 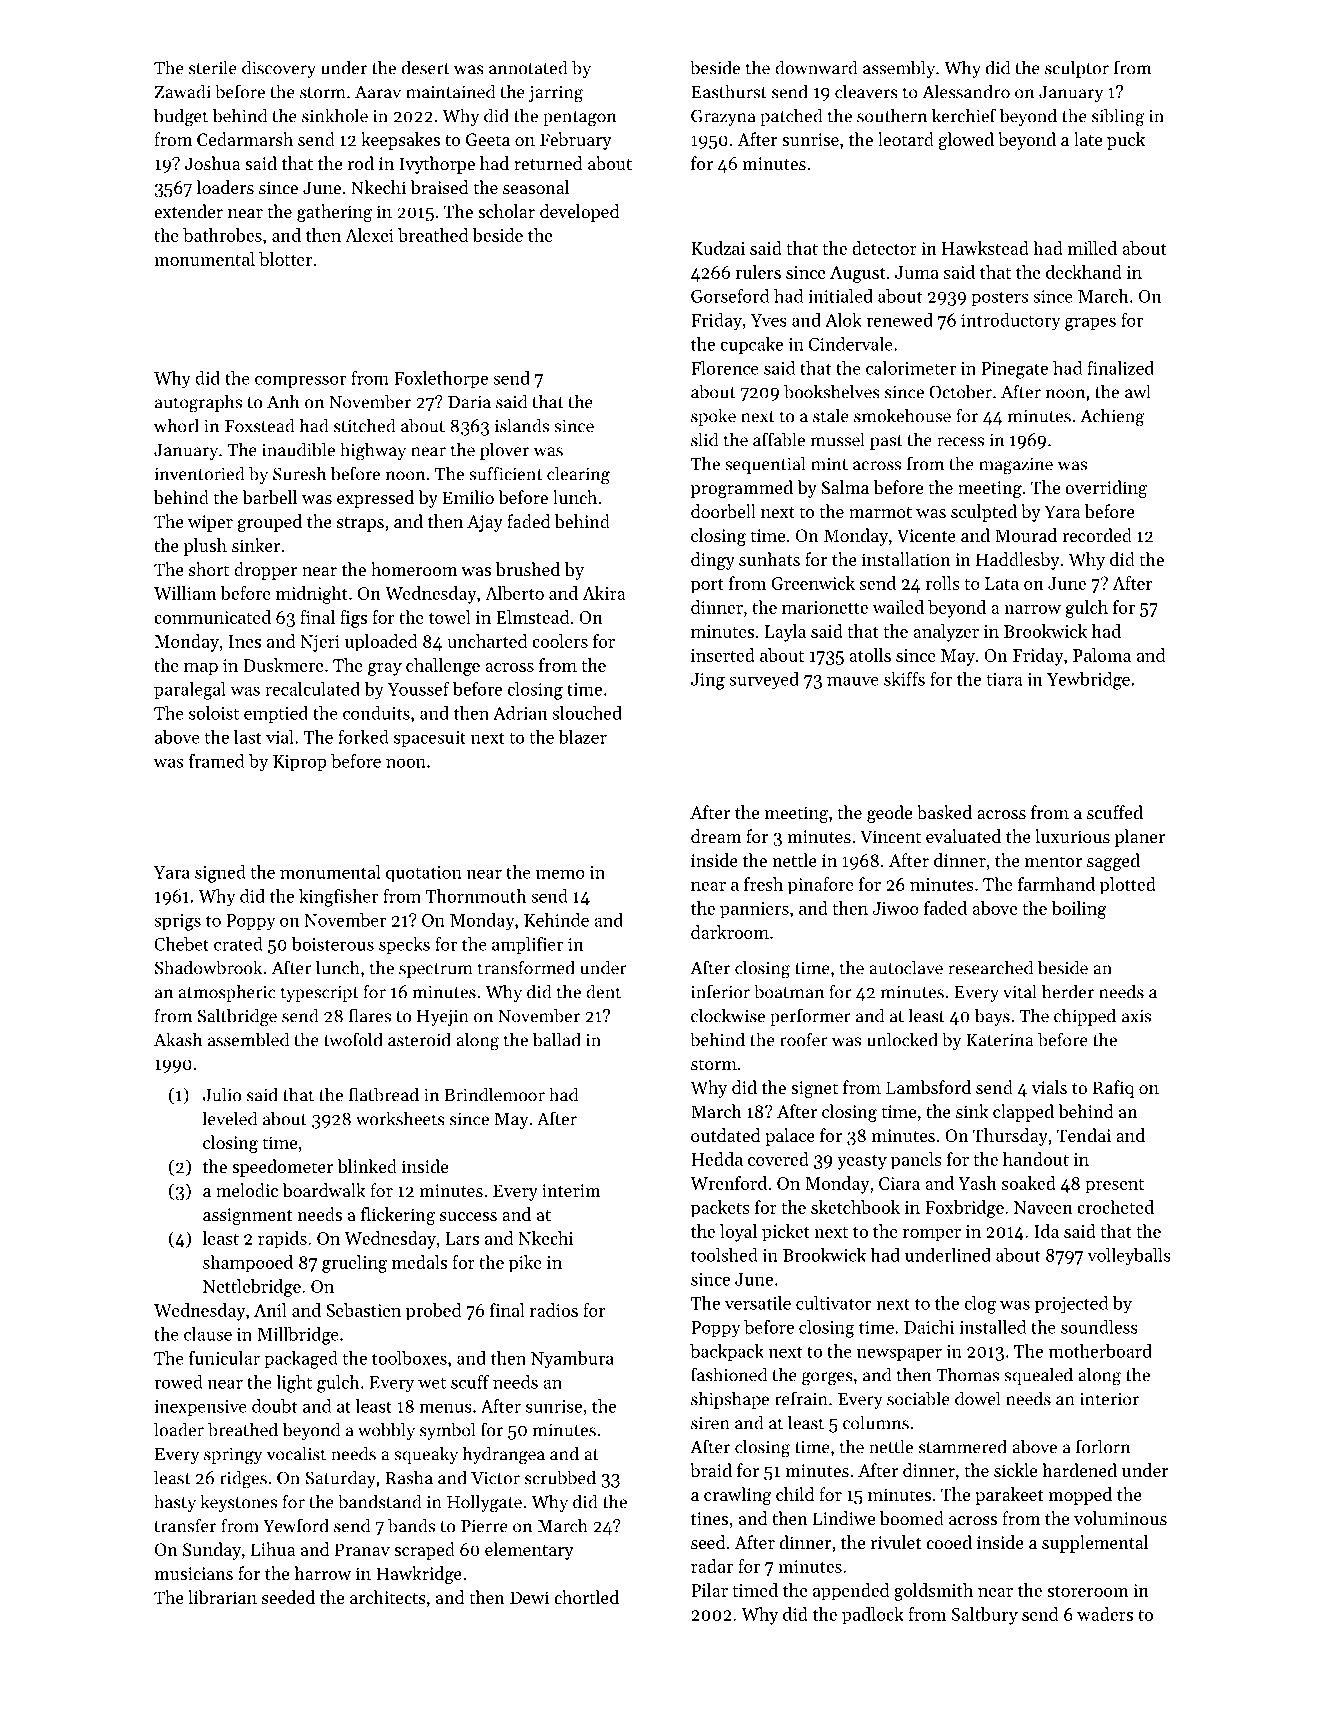 I want to click on glowed, so click(x=966, y=141).
